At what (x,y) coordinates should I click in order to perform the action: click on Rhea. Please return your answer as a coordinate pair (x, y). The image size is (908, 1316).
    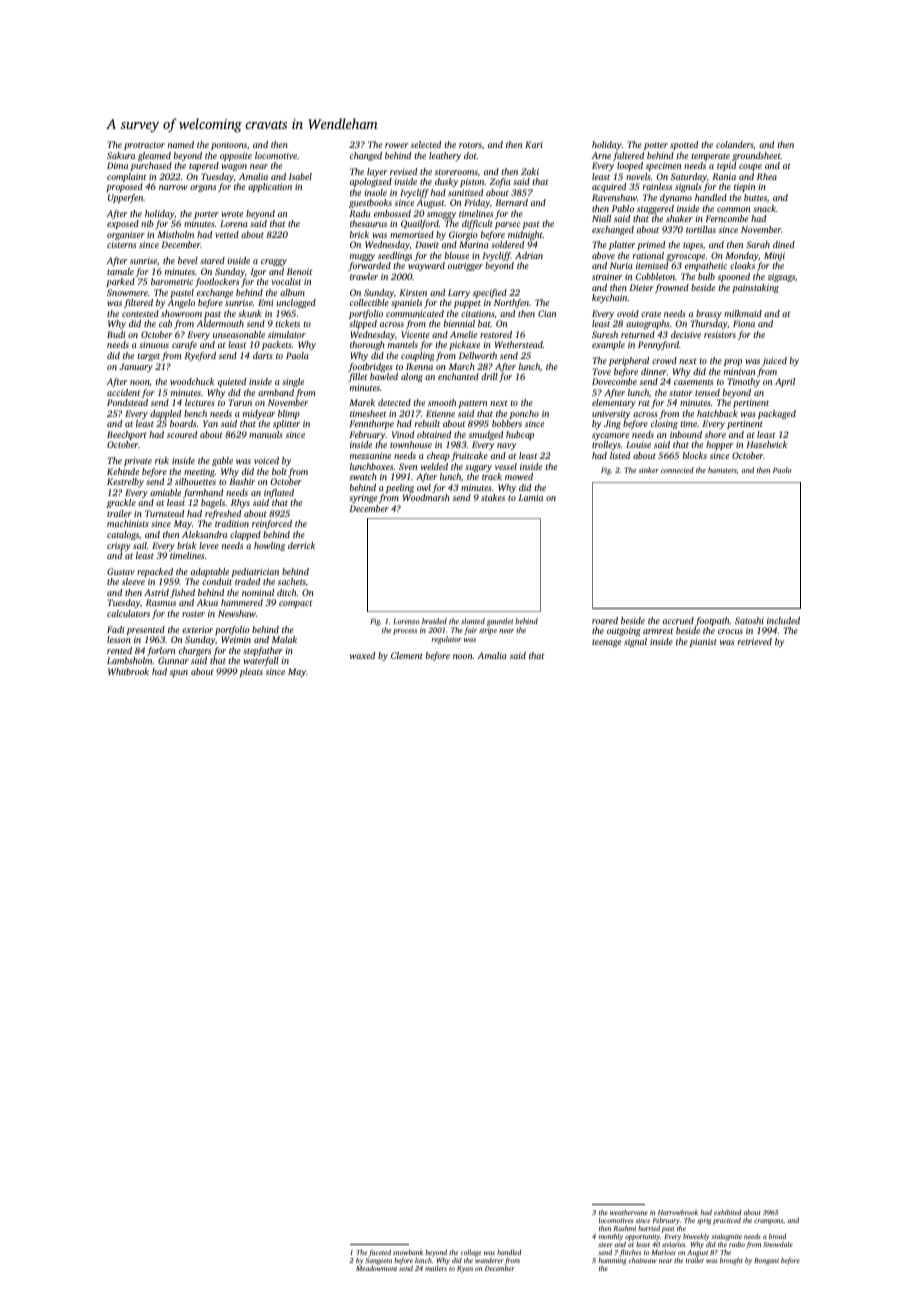
    Looking at the image, I should click on (767, 176).
